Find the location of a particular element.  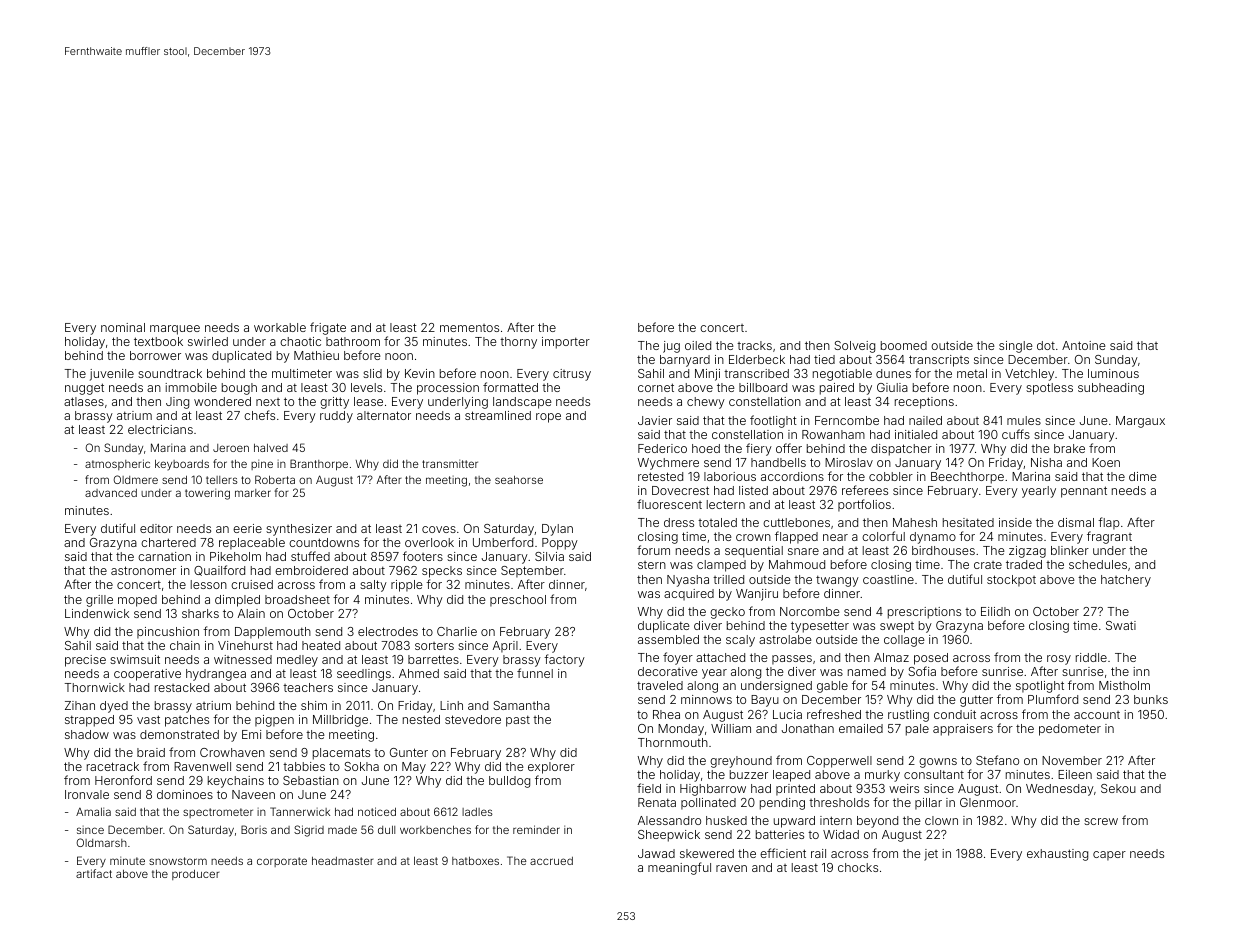

emailed is located at coordinates (861, 728).
